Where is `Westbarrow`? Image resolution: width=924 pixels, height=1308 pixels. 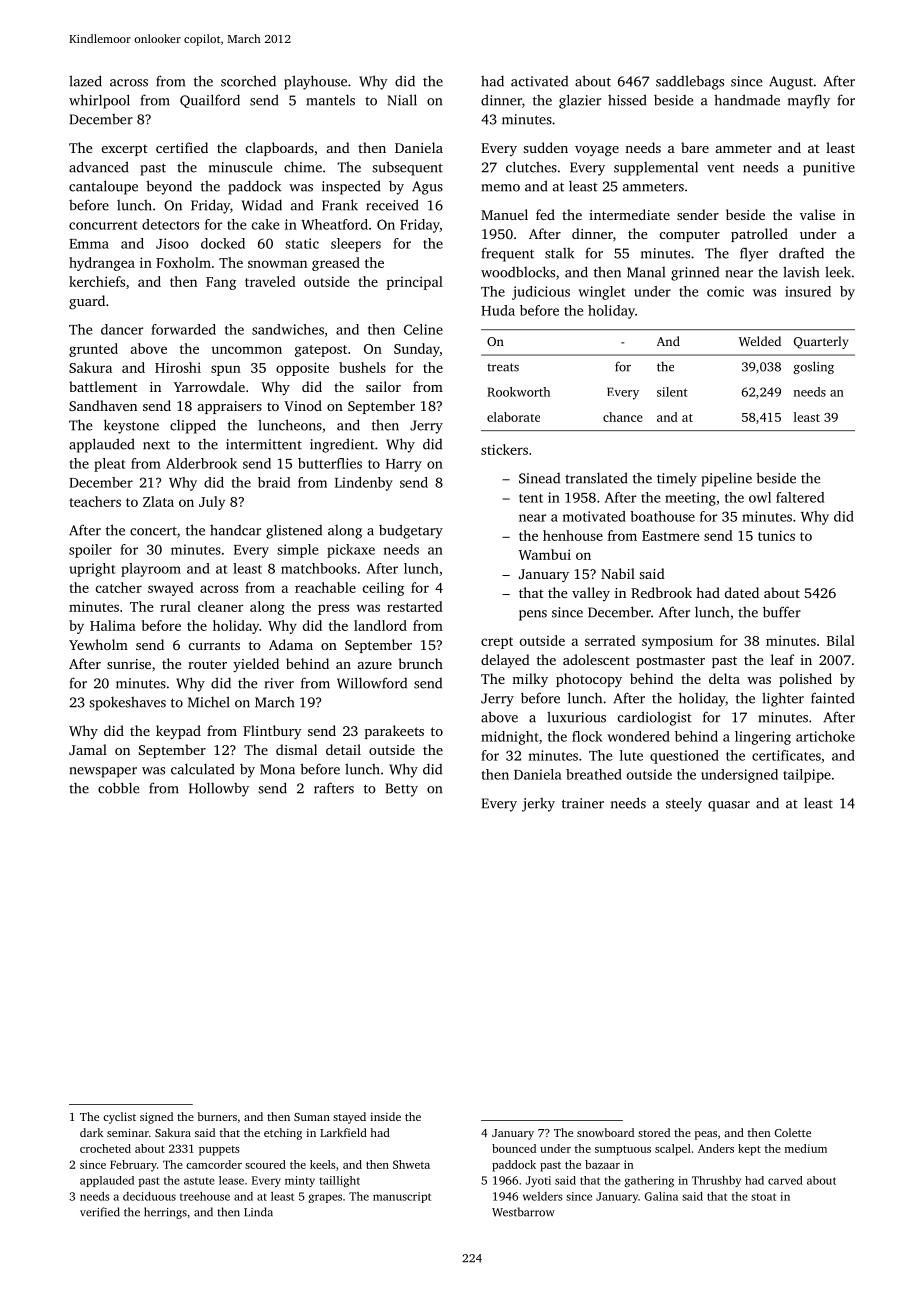 Westbarrow is located at coordinates (523, 1212).
